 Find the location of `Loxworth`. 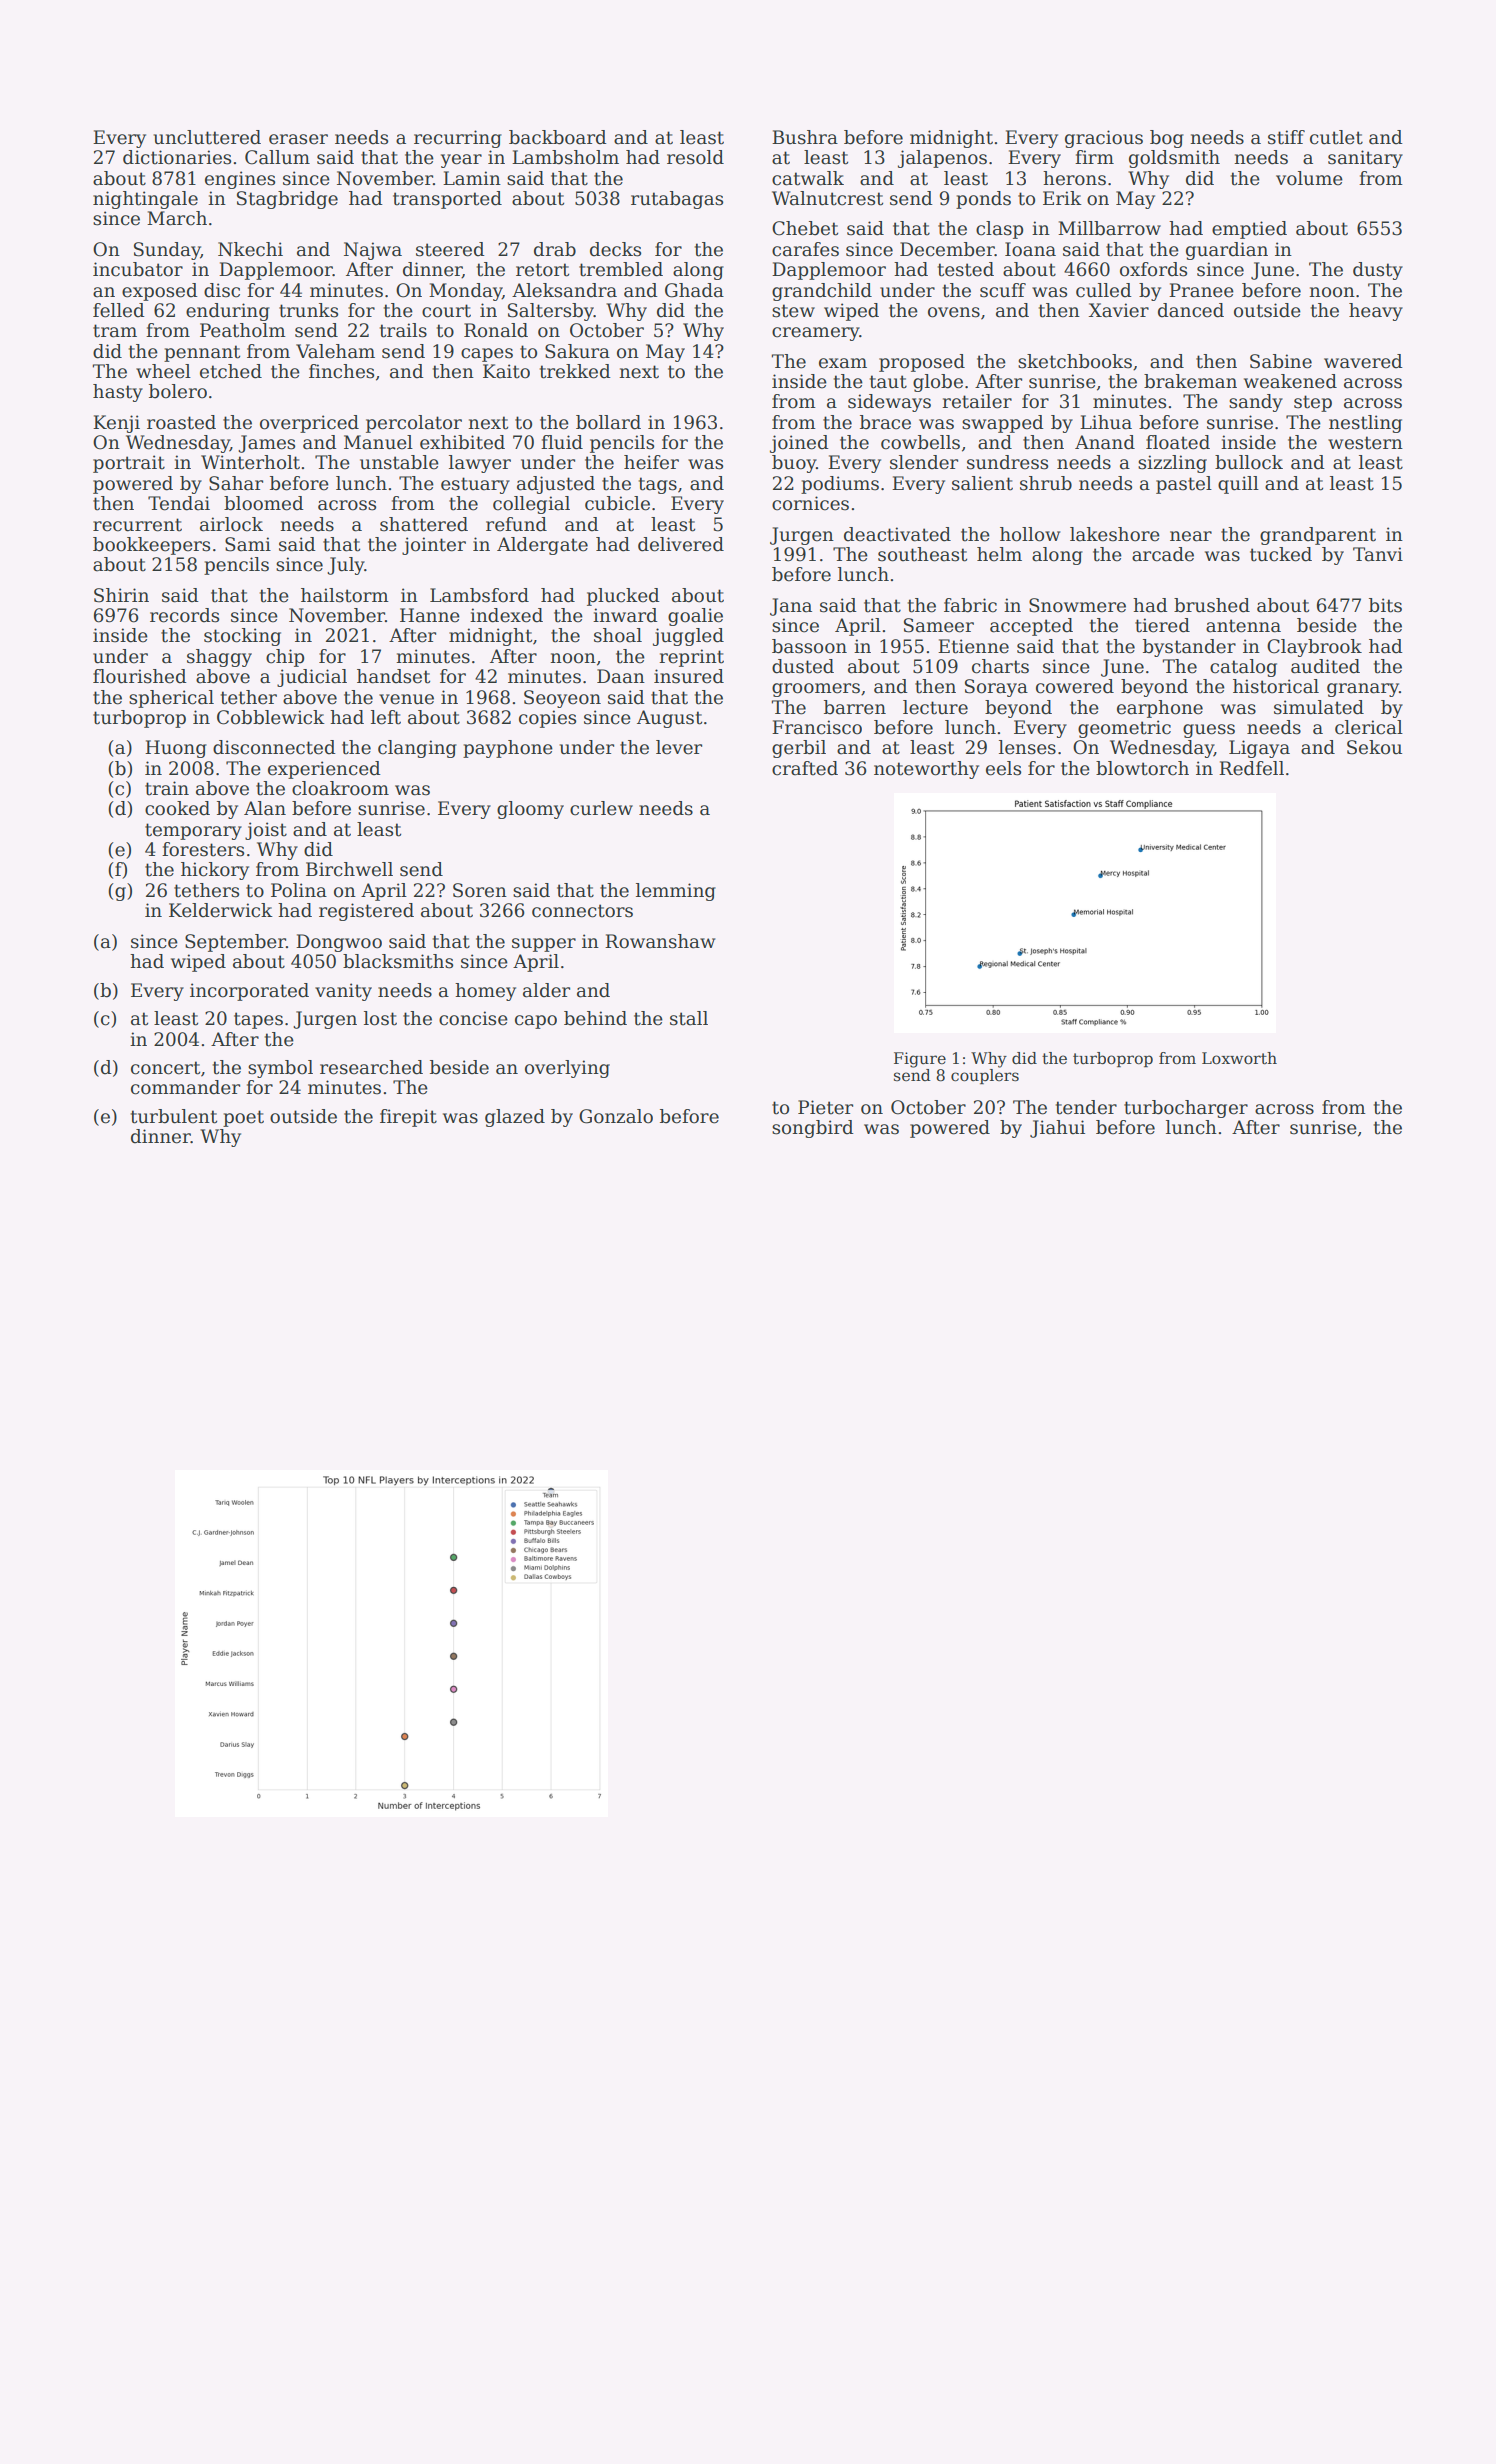

Loxworth is located at coordinates (1239, 1058).
